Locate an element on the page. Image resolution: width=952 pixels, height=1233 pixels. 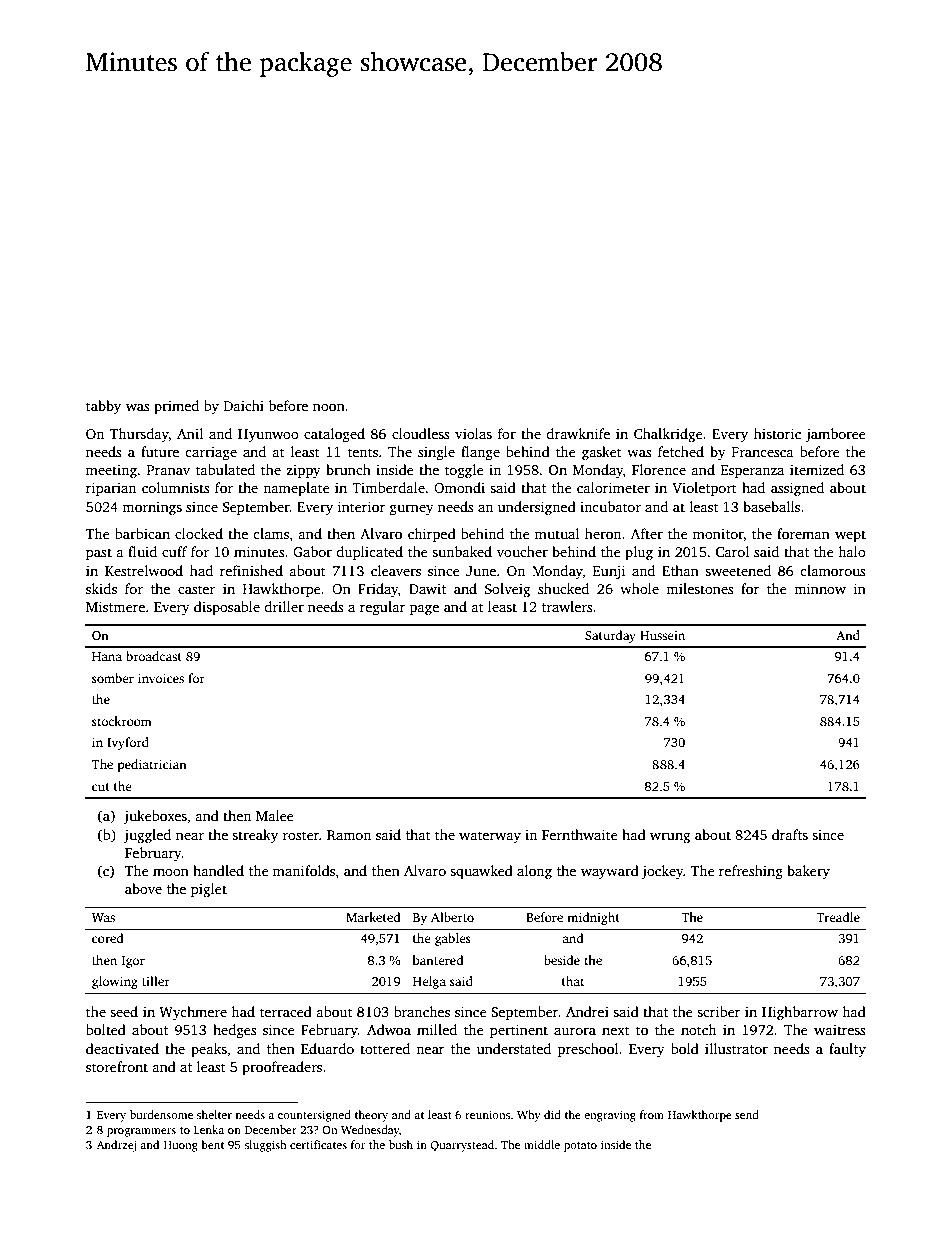
Hyunwoo is located at coordinates (268, 435).
